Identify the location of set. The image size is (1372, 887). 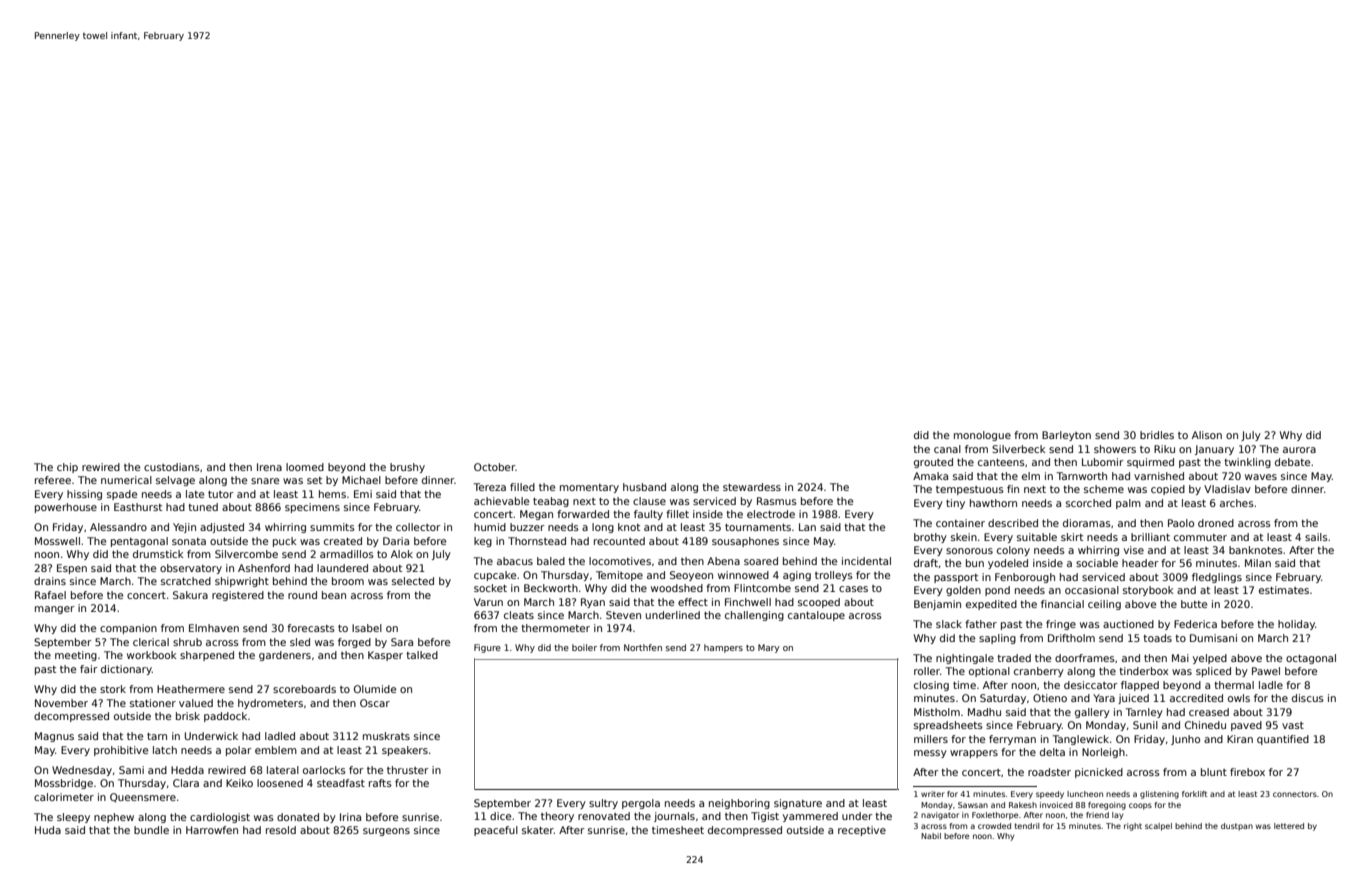
(314, 480).
